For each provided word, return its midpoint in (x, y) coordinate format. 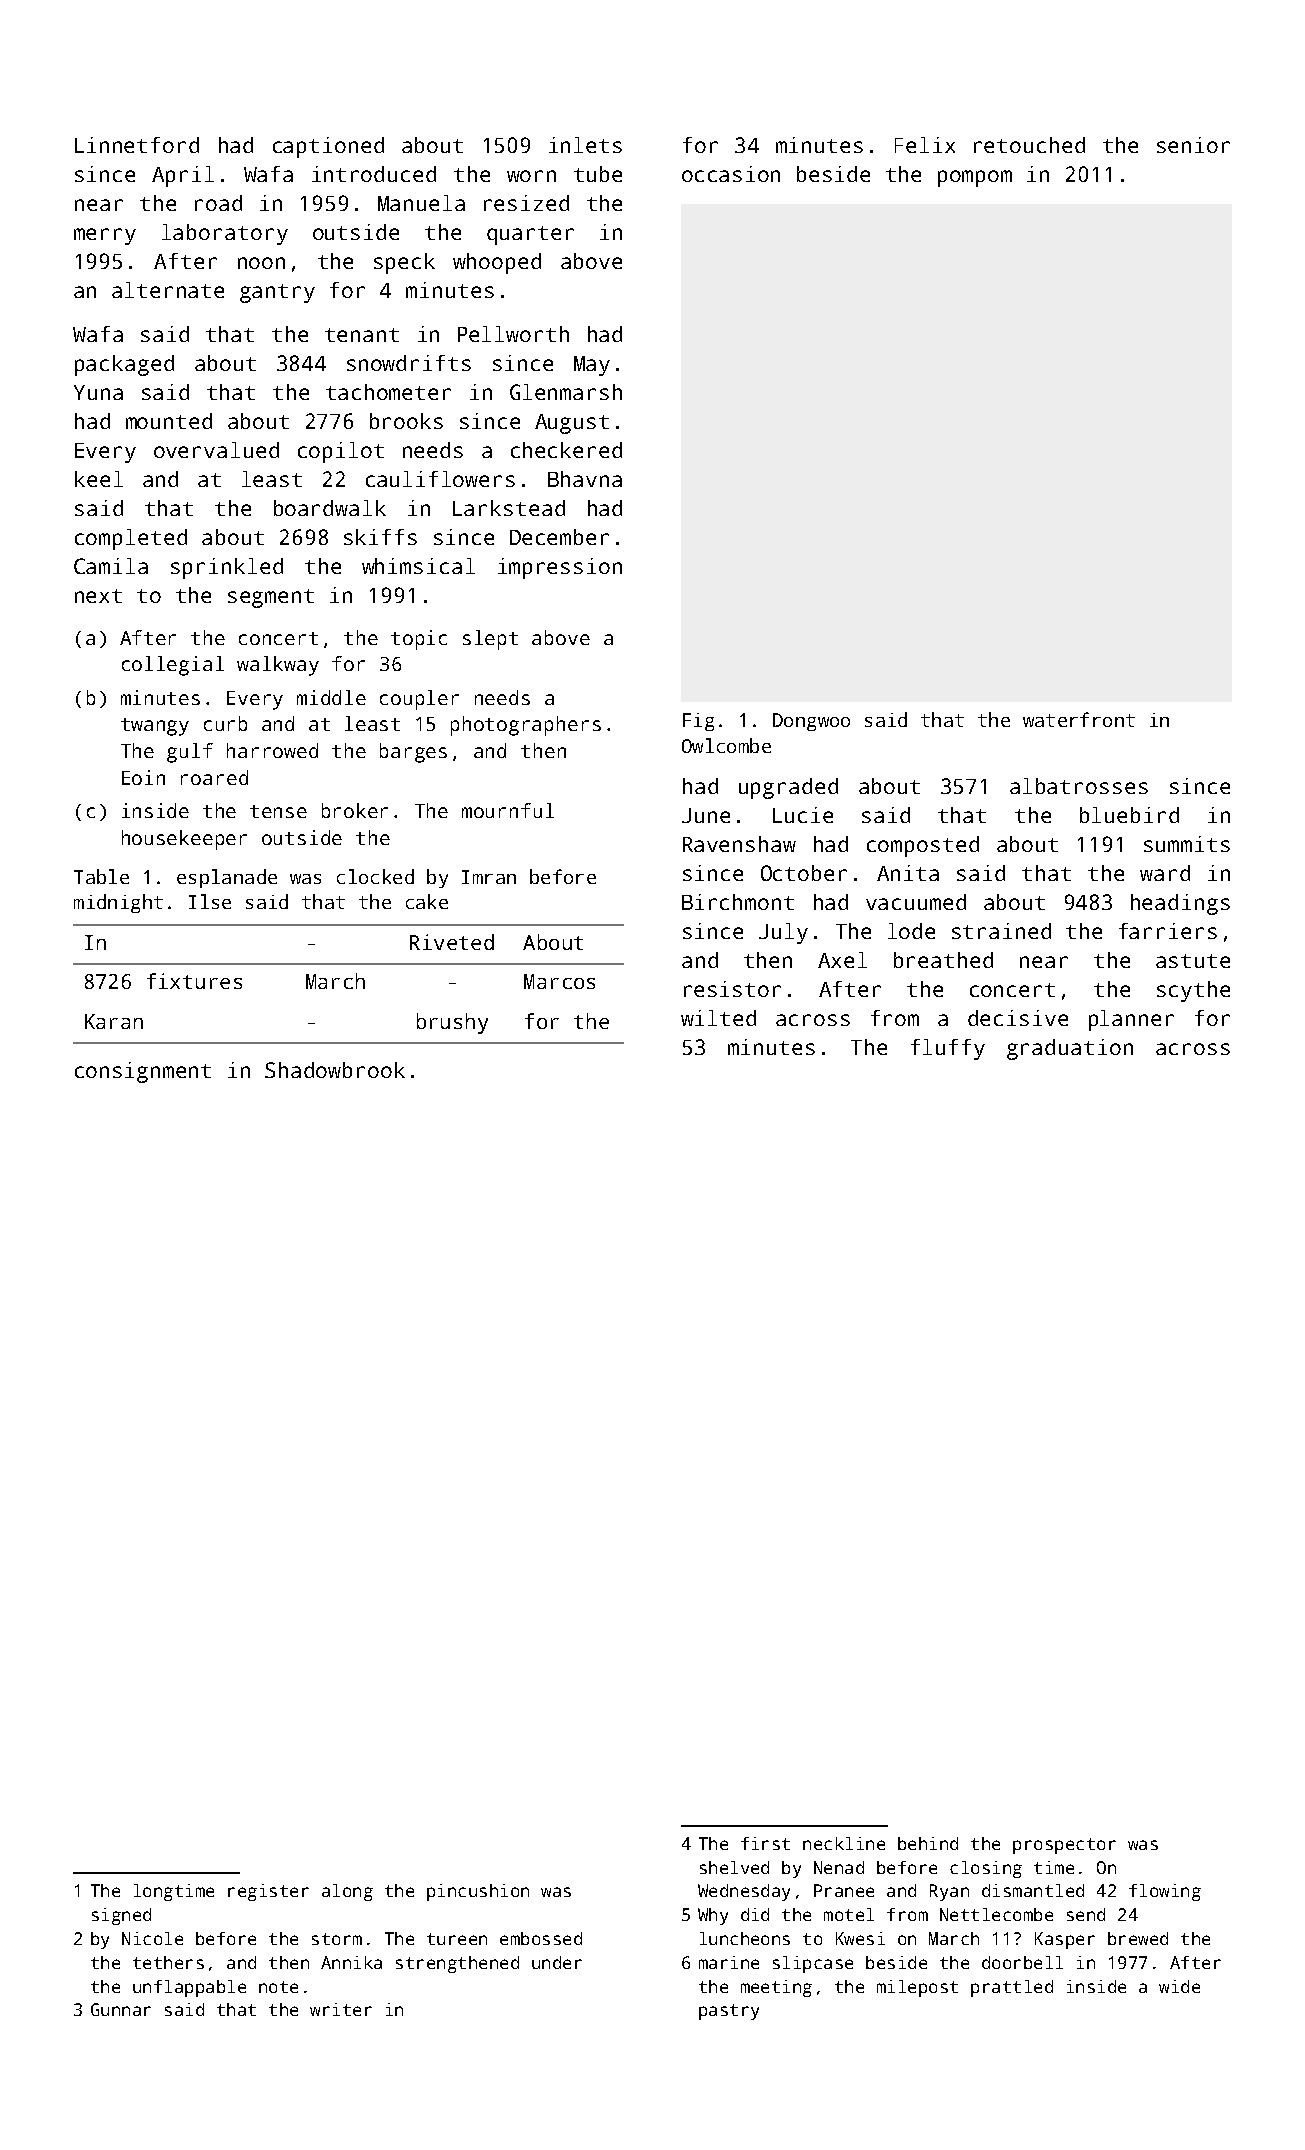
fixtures (194, 981)
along (347, 1892)
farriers (1168, 931)
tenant (362, 335)
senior (1193, 145)
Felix (925, 145)
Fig (698, 722)
